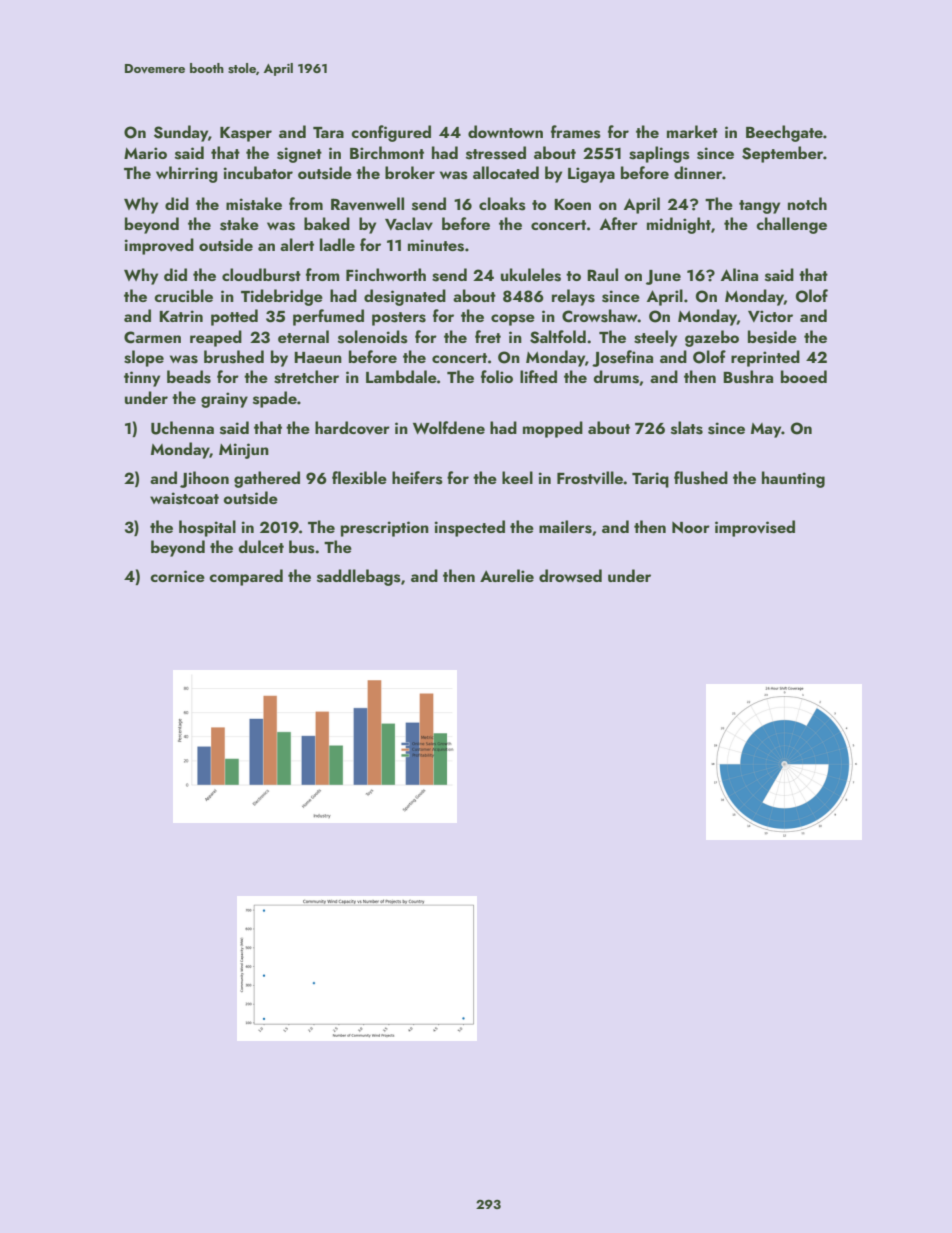 Image resolution: width=952 pixels, height=1233 pixels. Describe the element at coordinates (807, 203) in the image. I see `notch` at that location.
